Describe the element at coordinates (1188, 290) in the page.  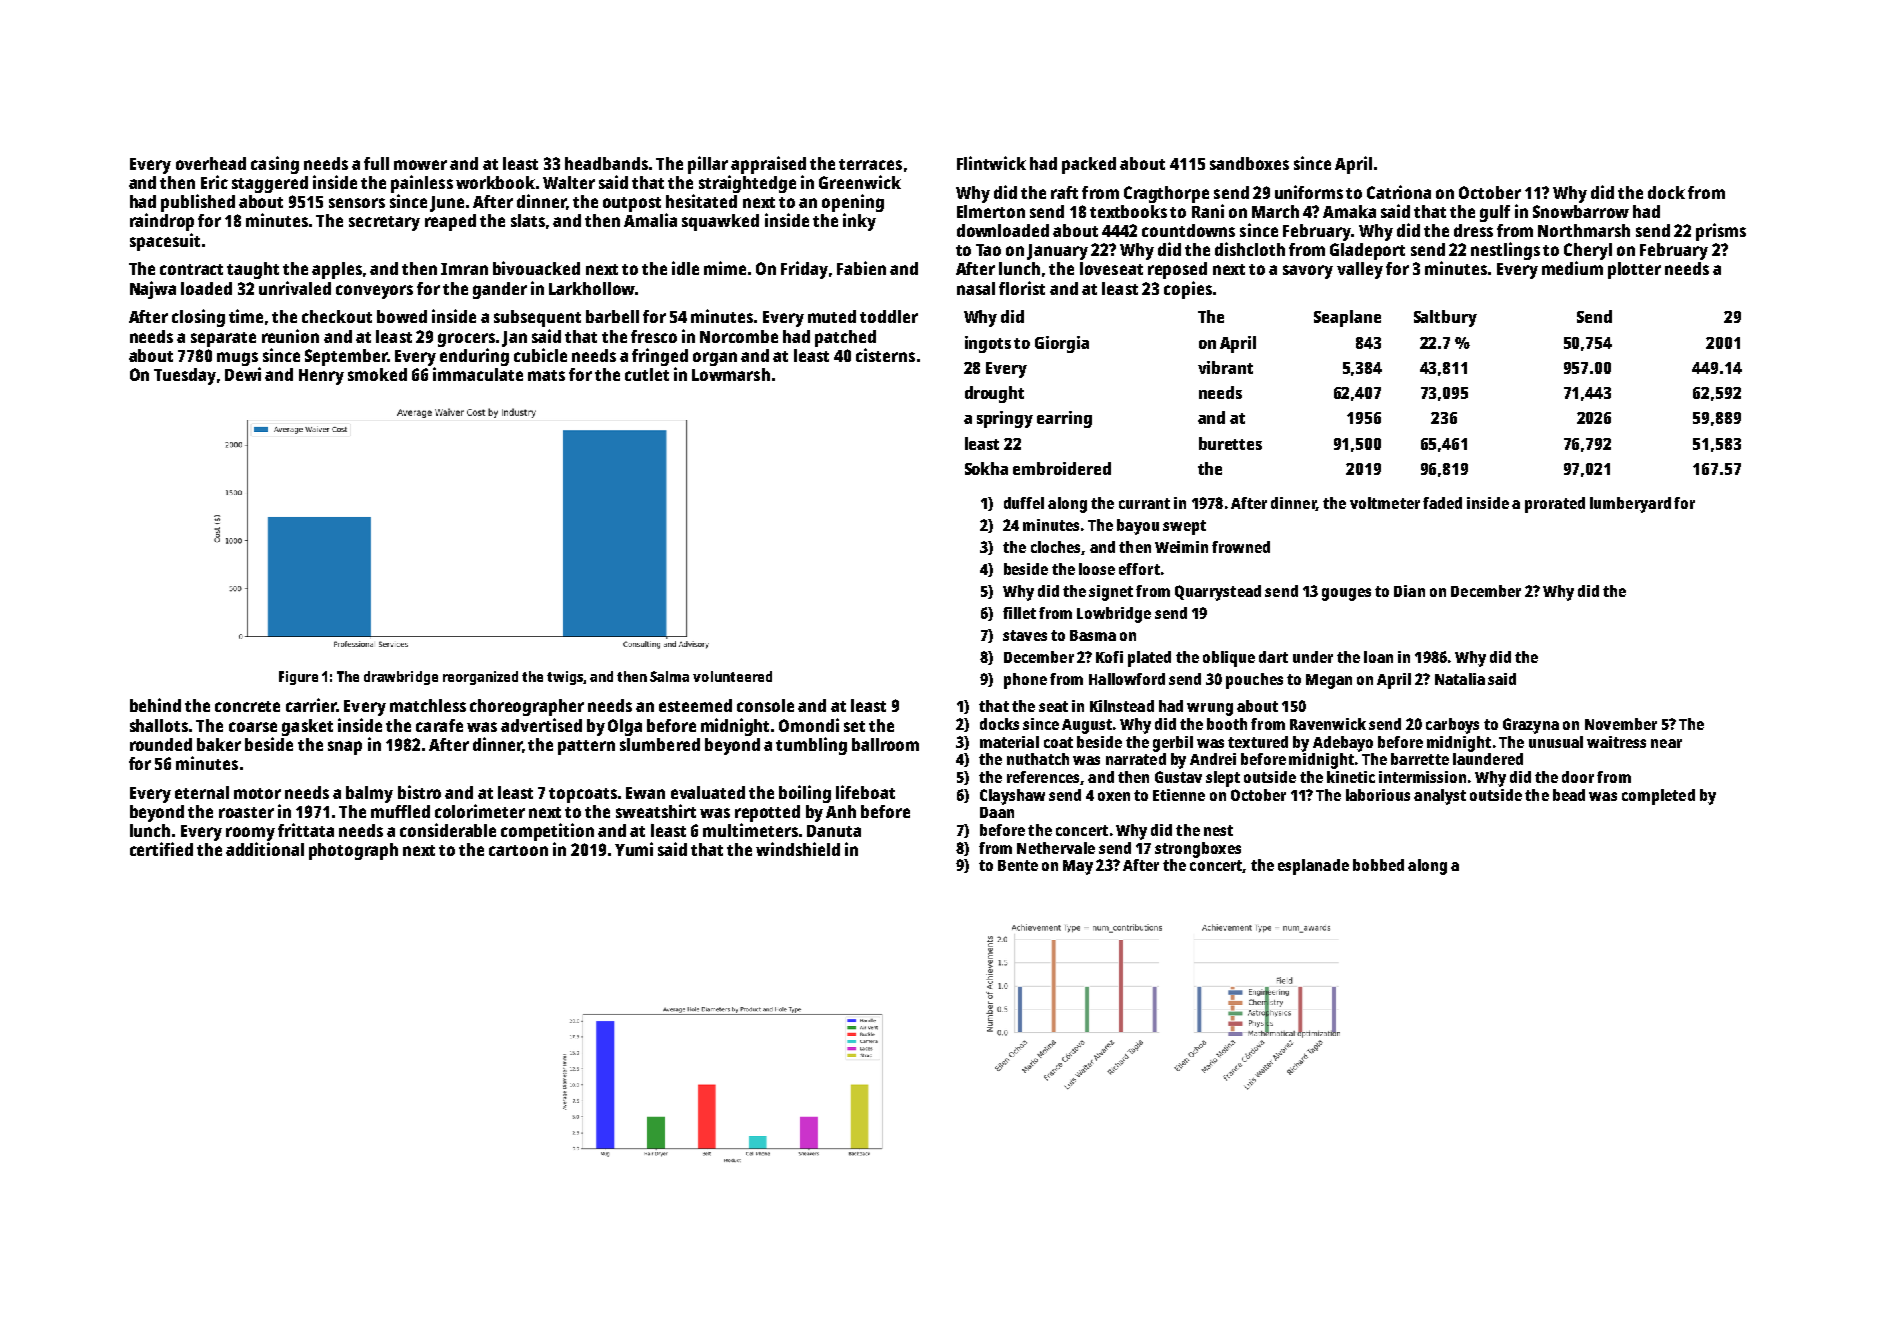
I see `copies` at that location.
